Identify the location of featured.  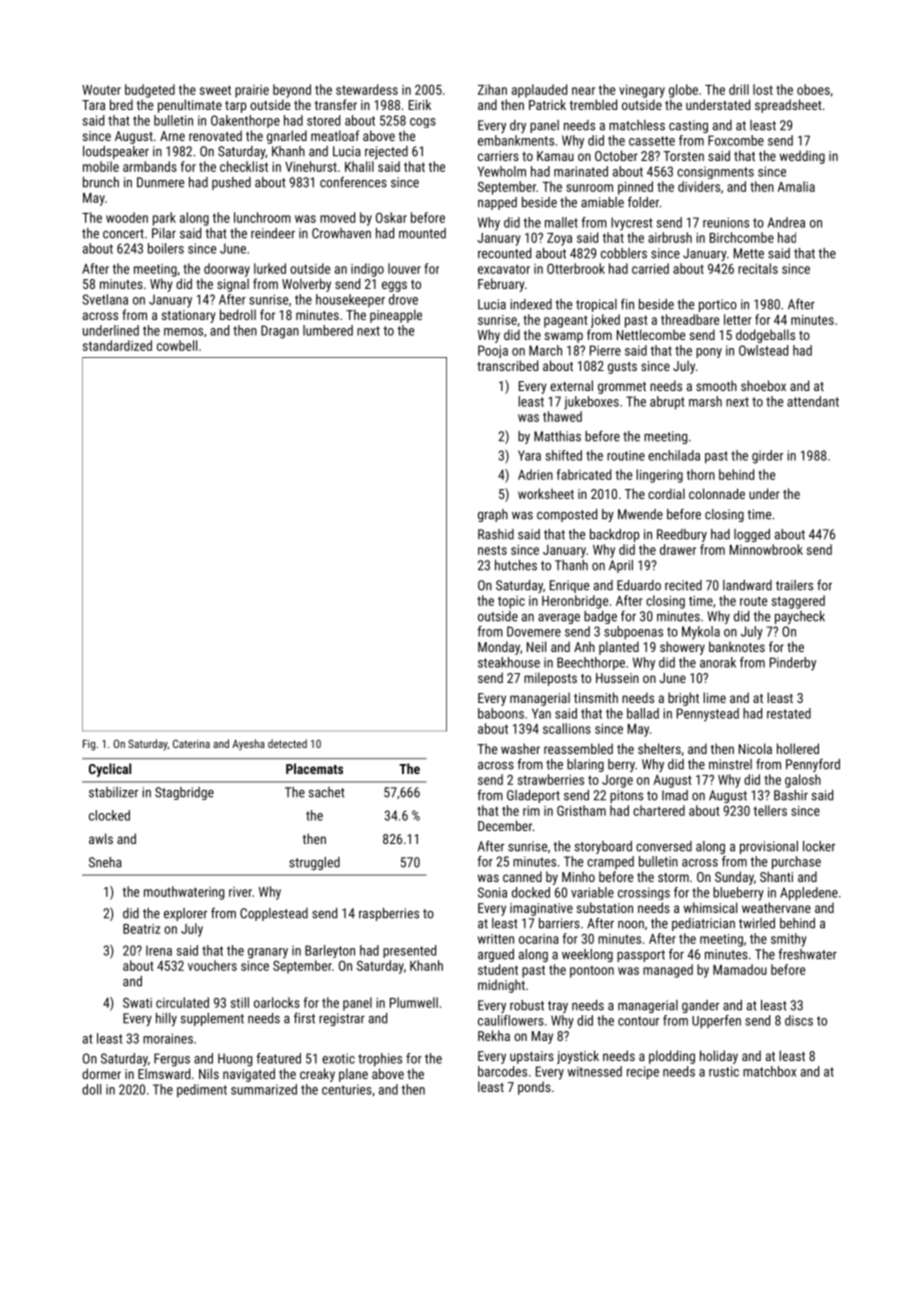
(279, 1058).
